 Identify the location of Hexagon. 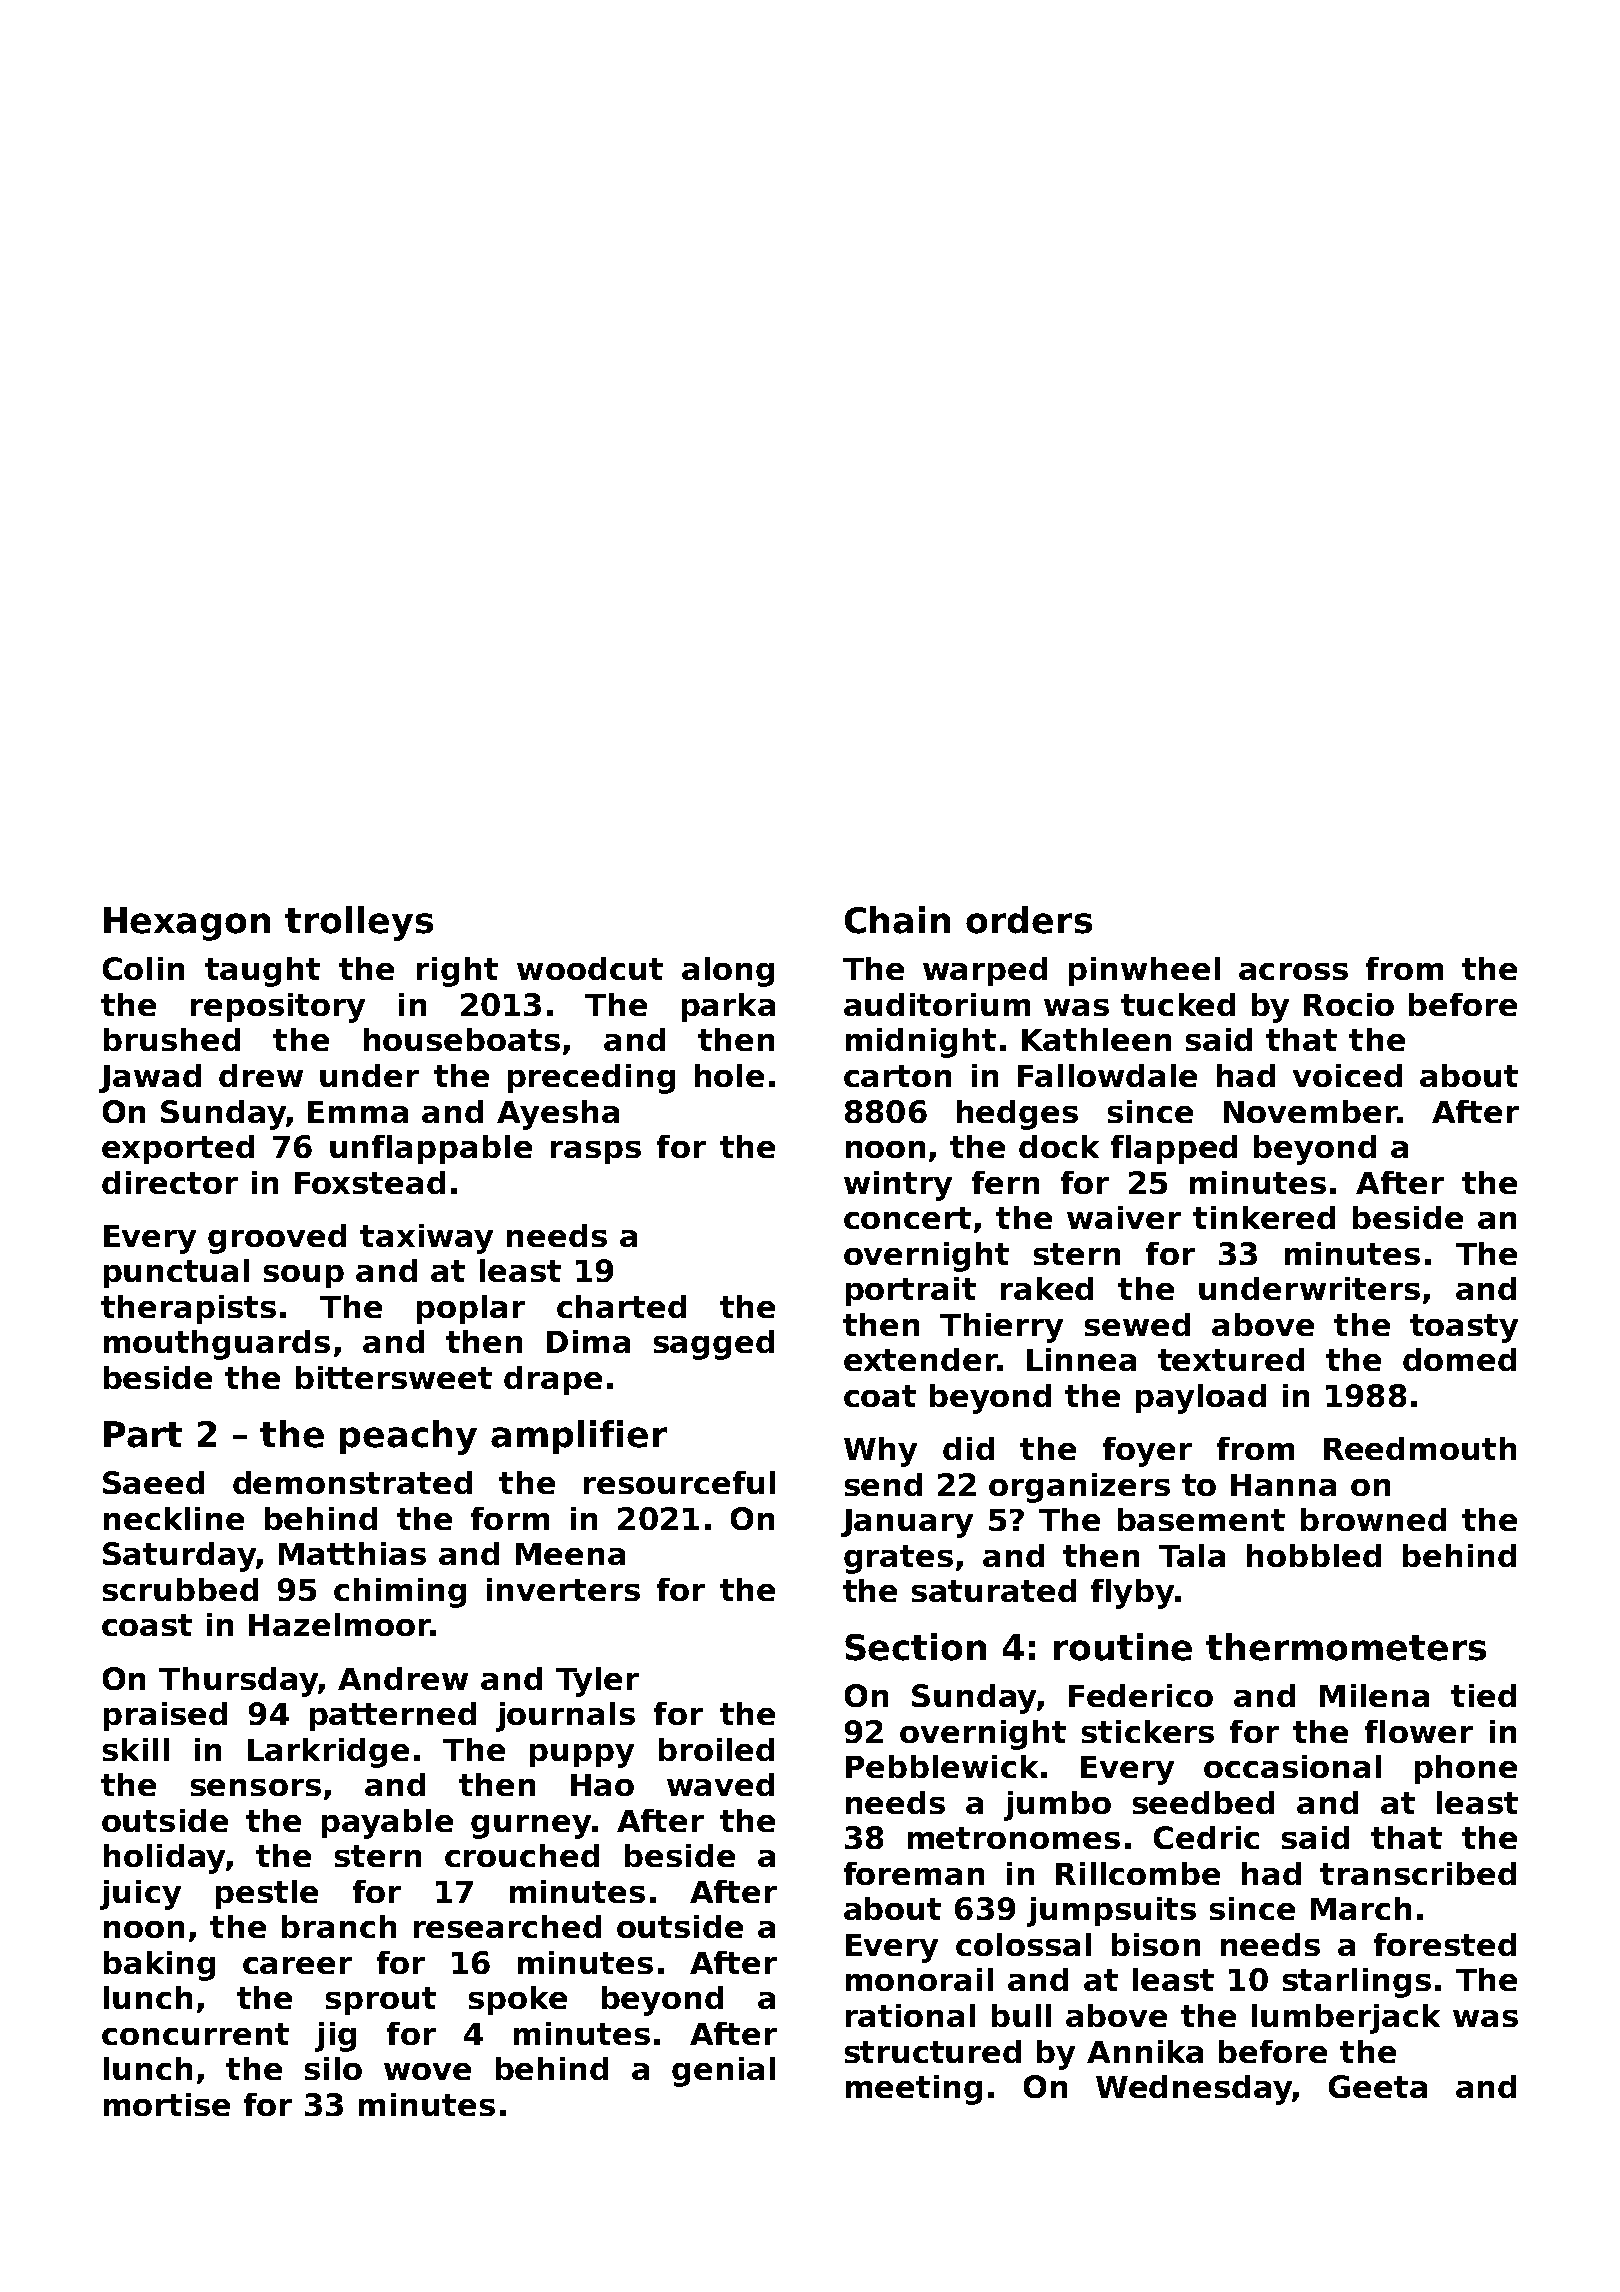
(187, 924).
